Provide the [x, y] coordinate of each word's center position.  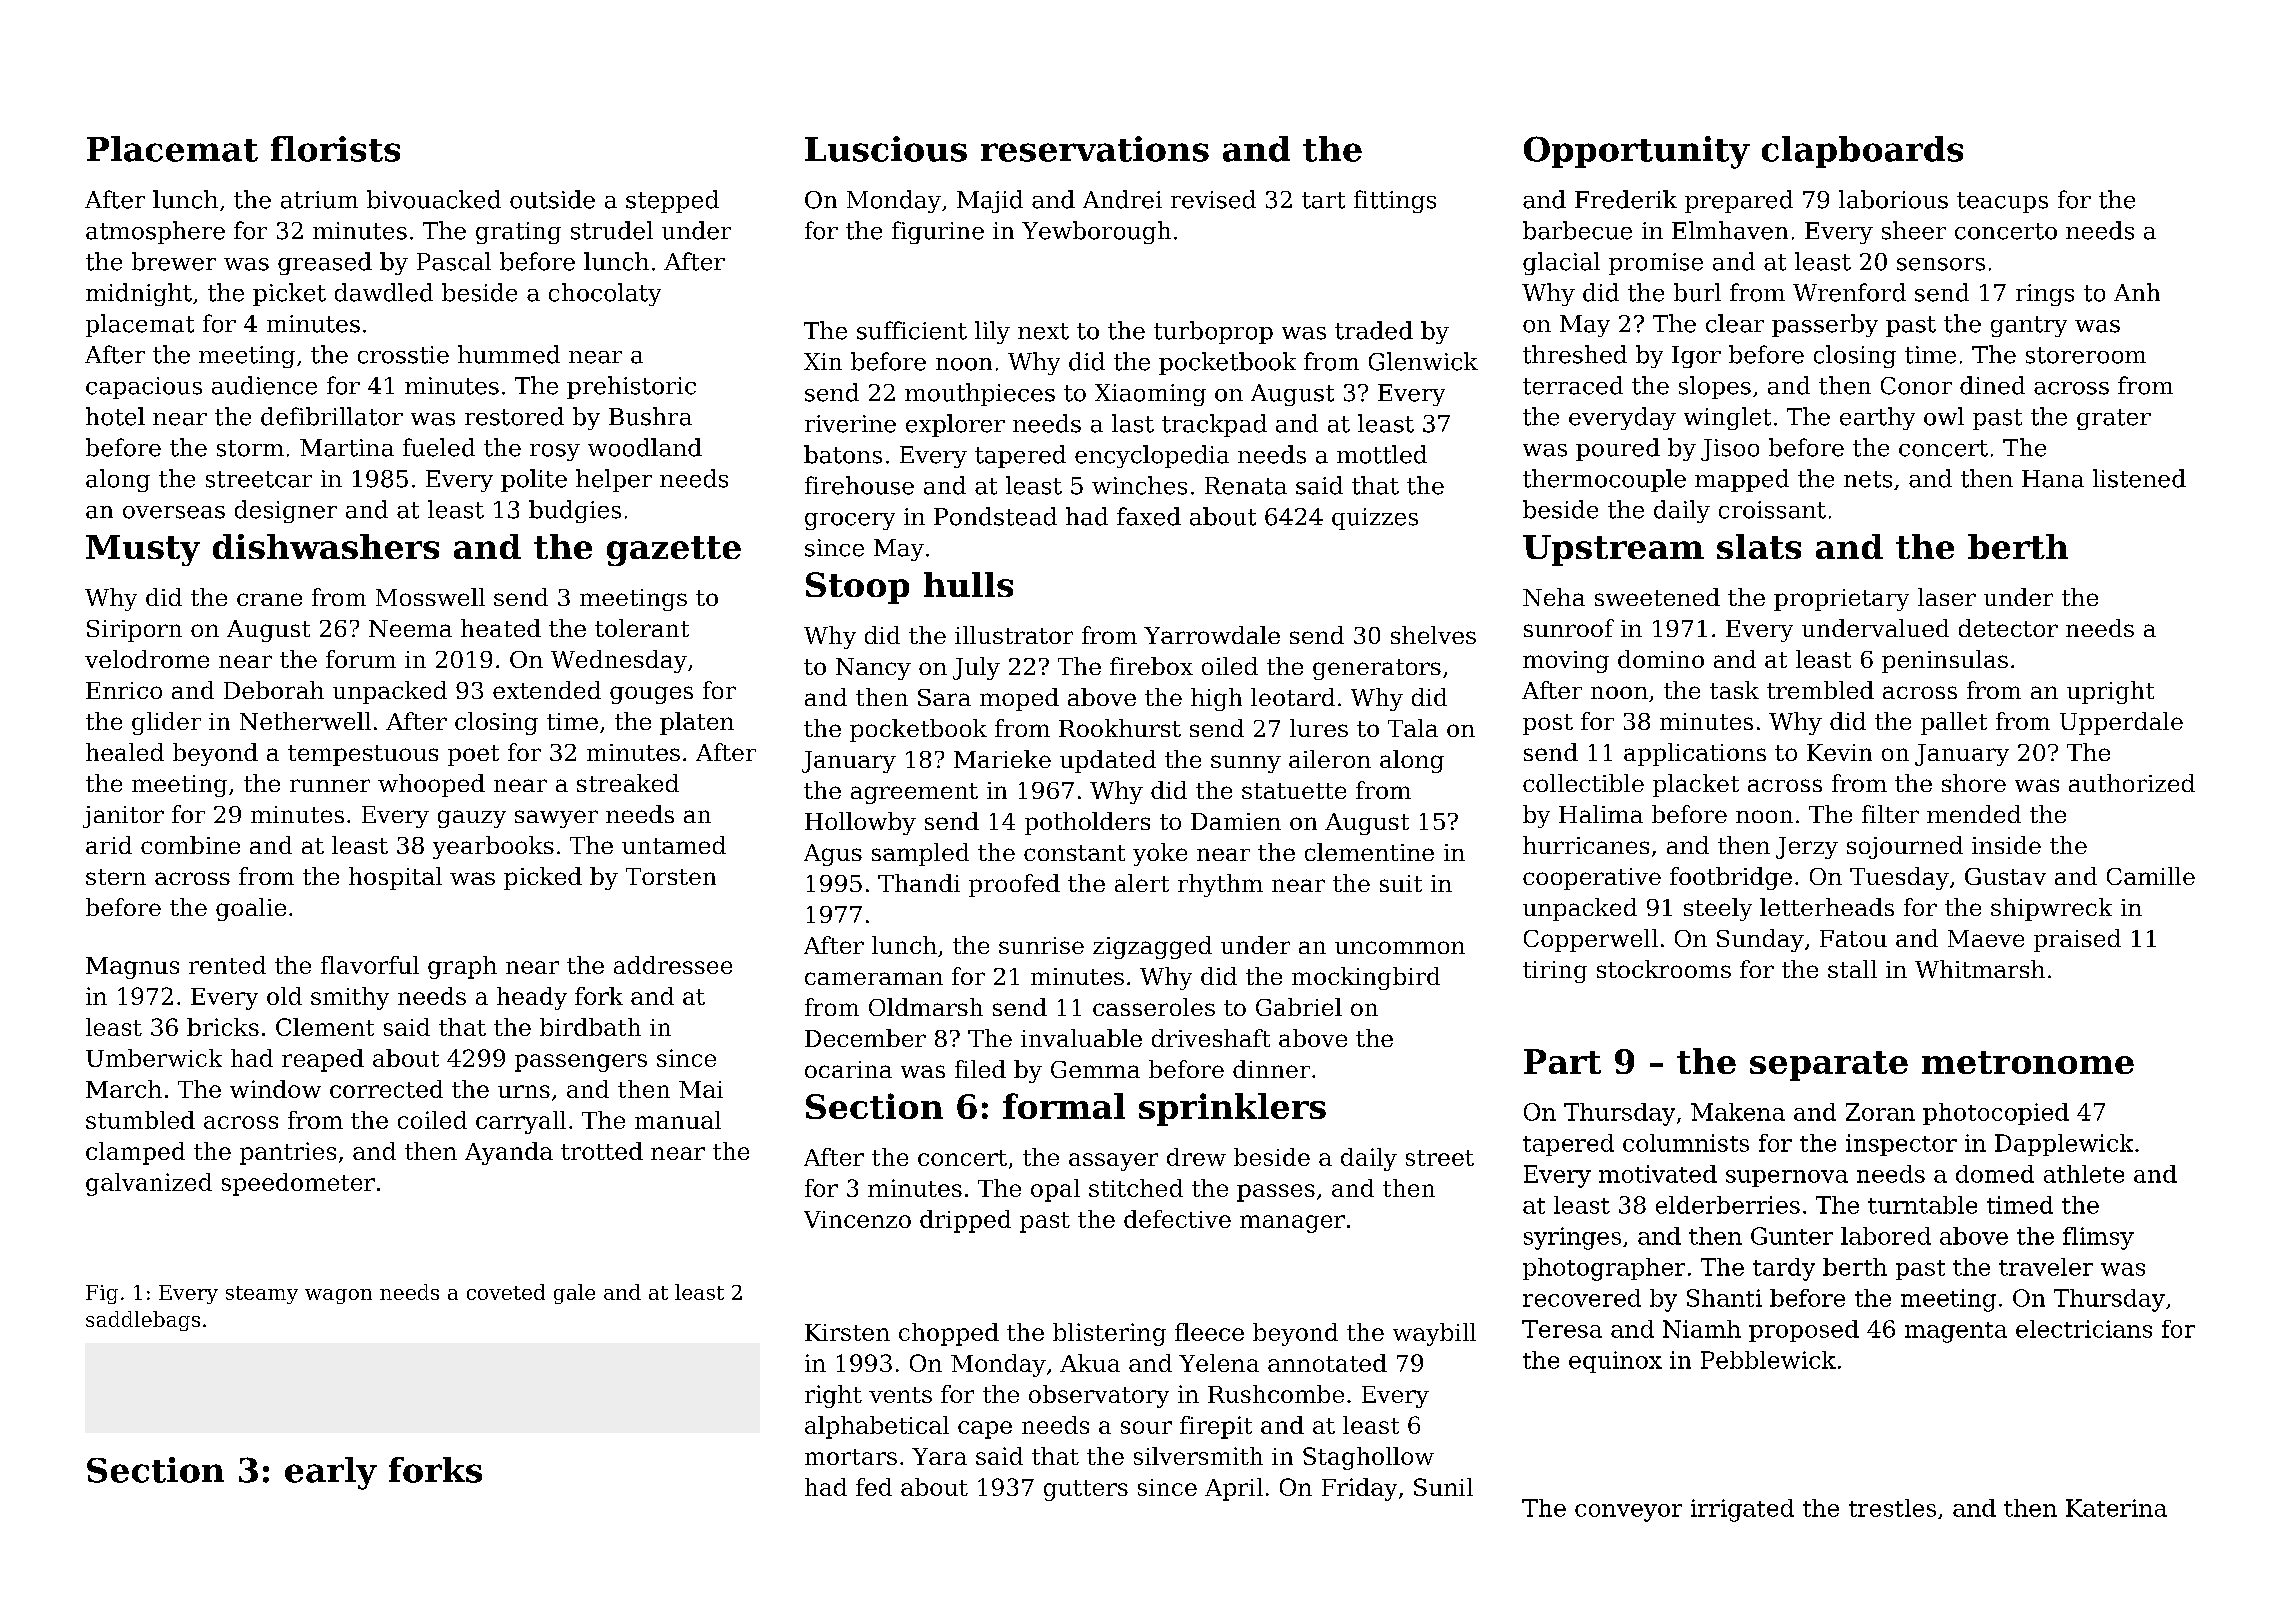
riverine [850, 424]
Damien [1236, 821]
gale [574, 1294]
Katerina [2116, 1508]
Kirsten [847, 1332]
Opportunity [1637, 152]
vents [900, 1395]
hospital [395, 878]
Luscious [886, 149]
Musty [143, 550]
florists [335, 149]
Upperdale [2121, 723]
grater [2114, 419]
